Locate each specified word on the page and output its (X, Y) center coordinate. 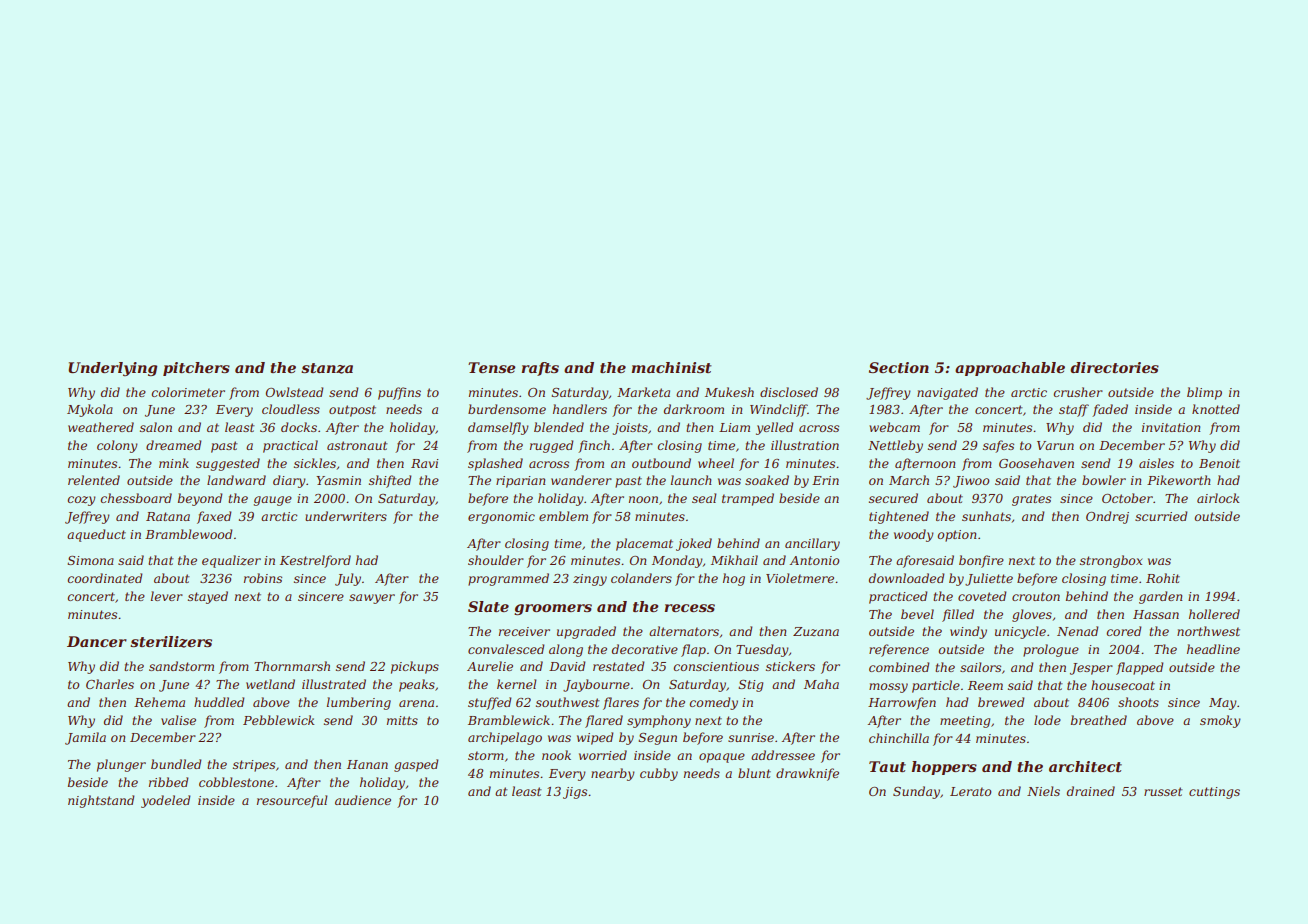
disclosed (789, 392)
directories (1114, 367)
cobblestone (236, 782)
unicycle (1020, 632)
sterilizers (171, 642)
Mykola (90, 410)
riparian (520, 482)
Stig (750, 686)
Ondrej (1107, 517)
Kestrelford (315, 561)
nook (556, 755)
